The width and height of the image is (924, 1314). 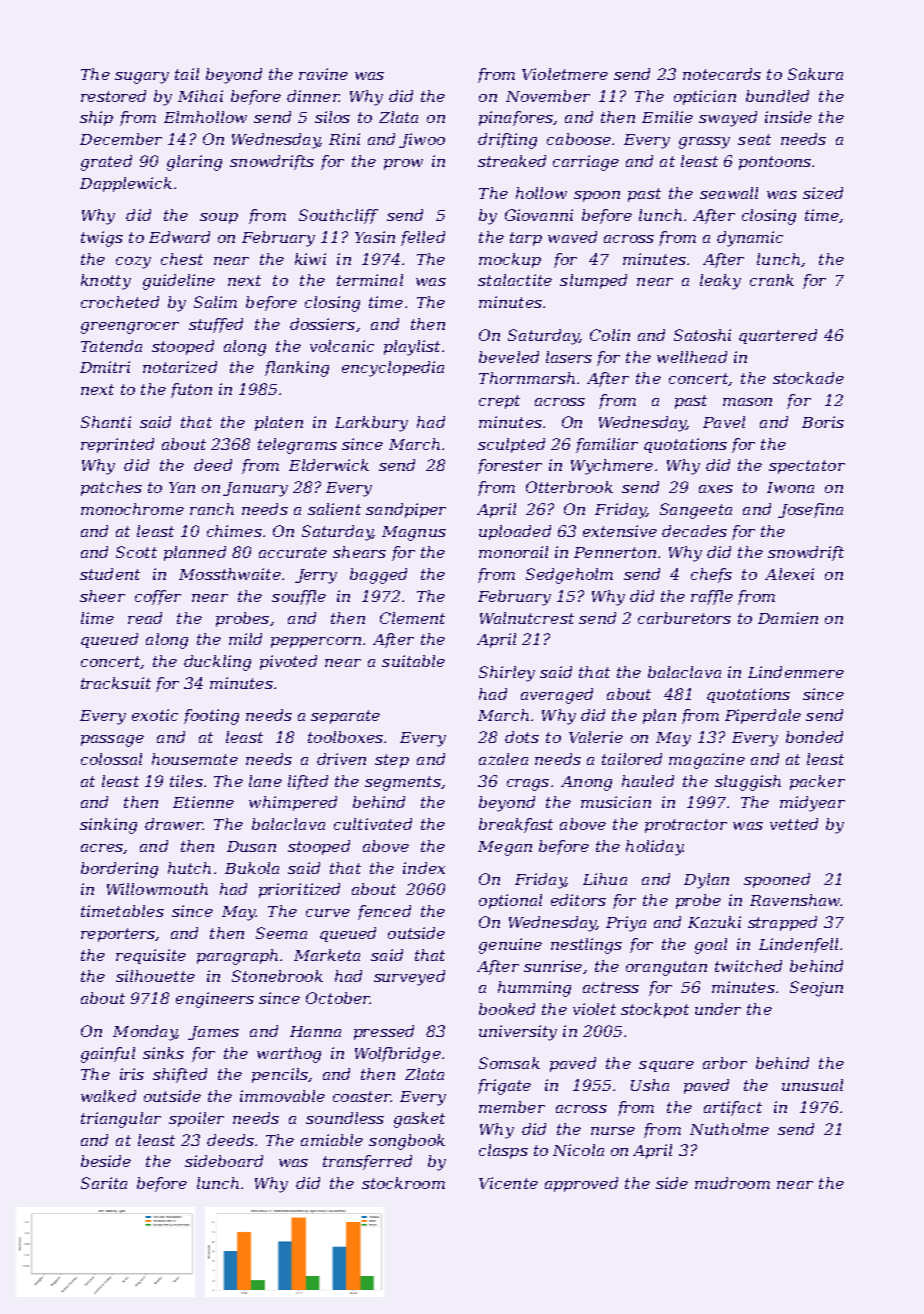 What do you see at coordinates (732, 1183) in the image?
I see `mudroom` at bounding box center [732, 1183].
